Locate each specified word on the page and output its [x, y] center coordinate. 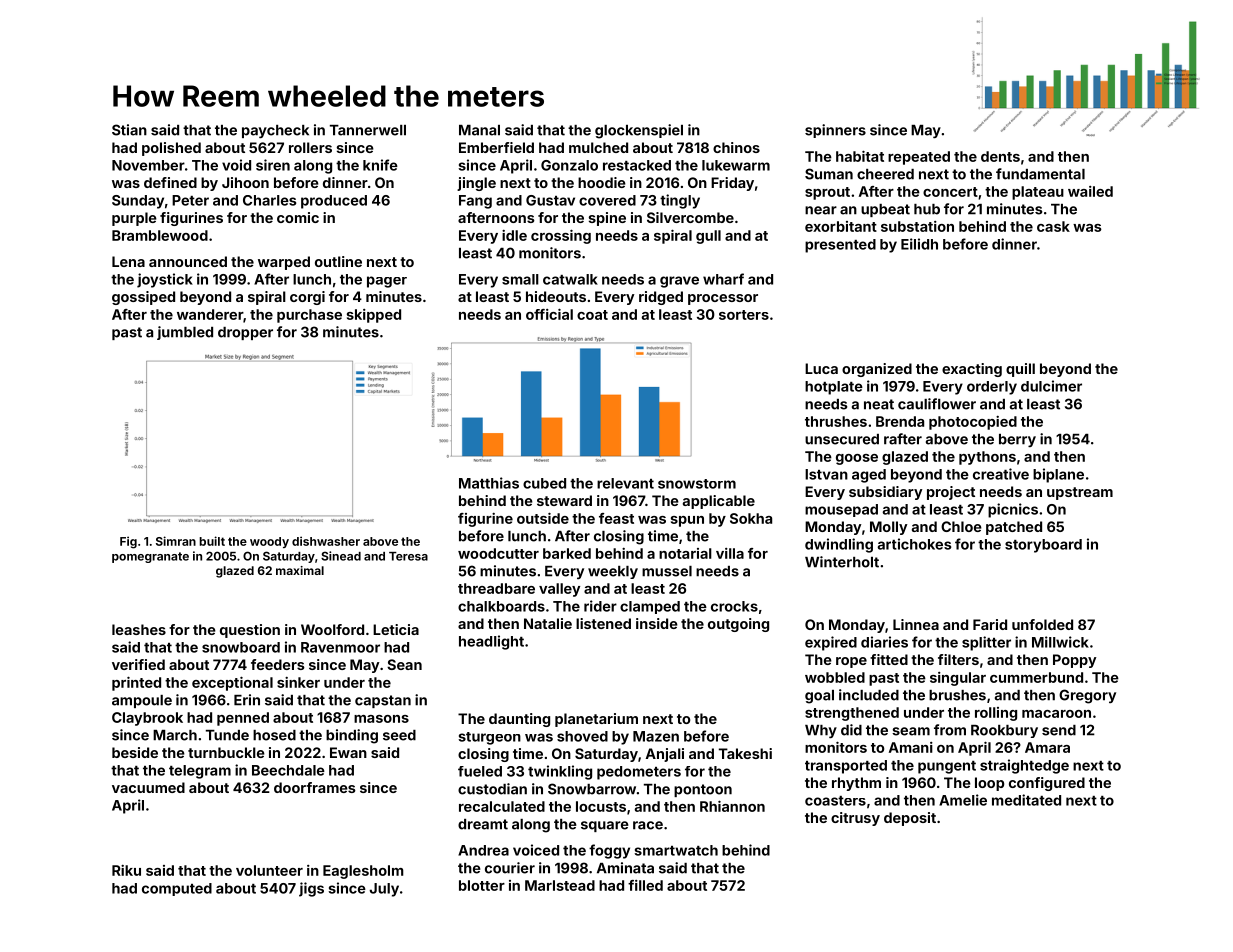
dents [1000, 156]
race [648, 825]
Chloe [961, 526]
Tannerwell [368, 130]
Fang [475, 202]
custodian [492, 789]
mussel [667, 571]
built [212, 541]
